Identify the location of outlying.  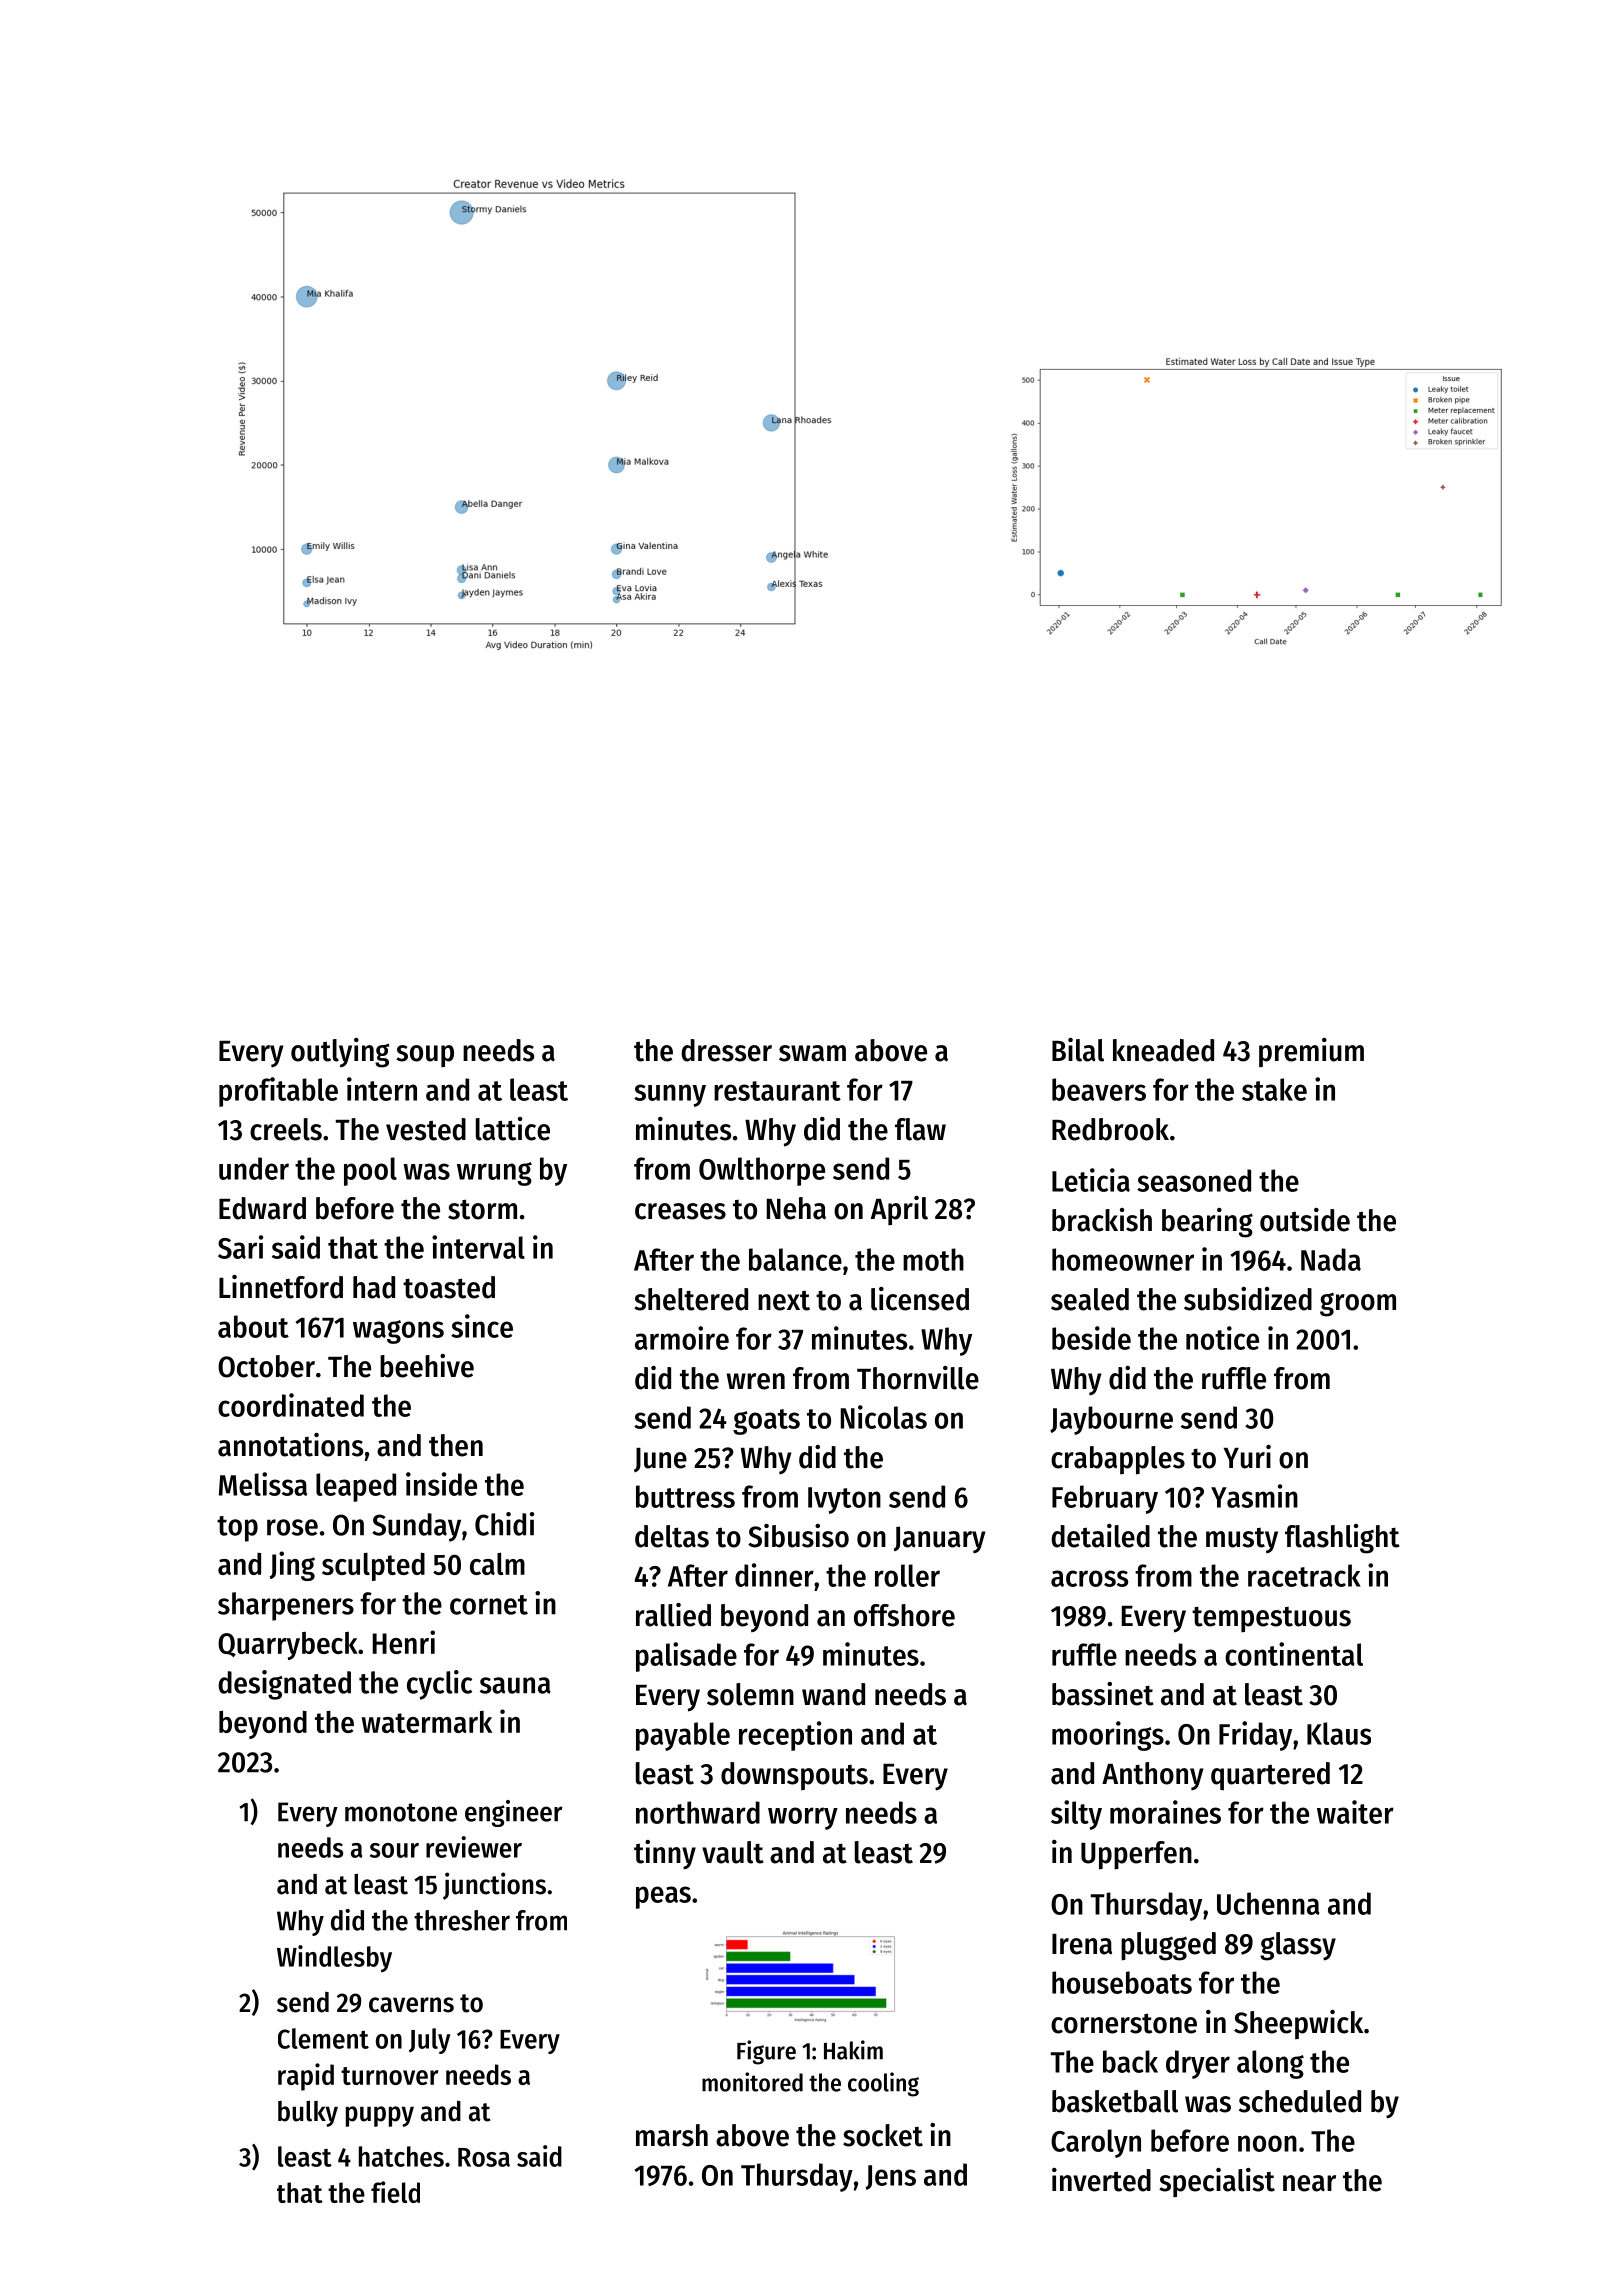
(340, 1053).
